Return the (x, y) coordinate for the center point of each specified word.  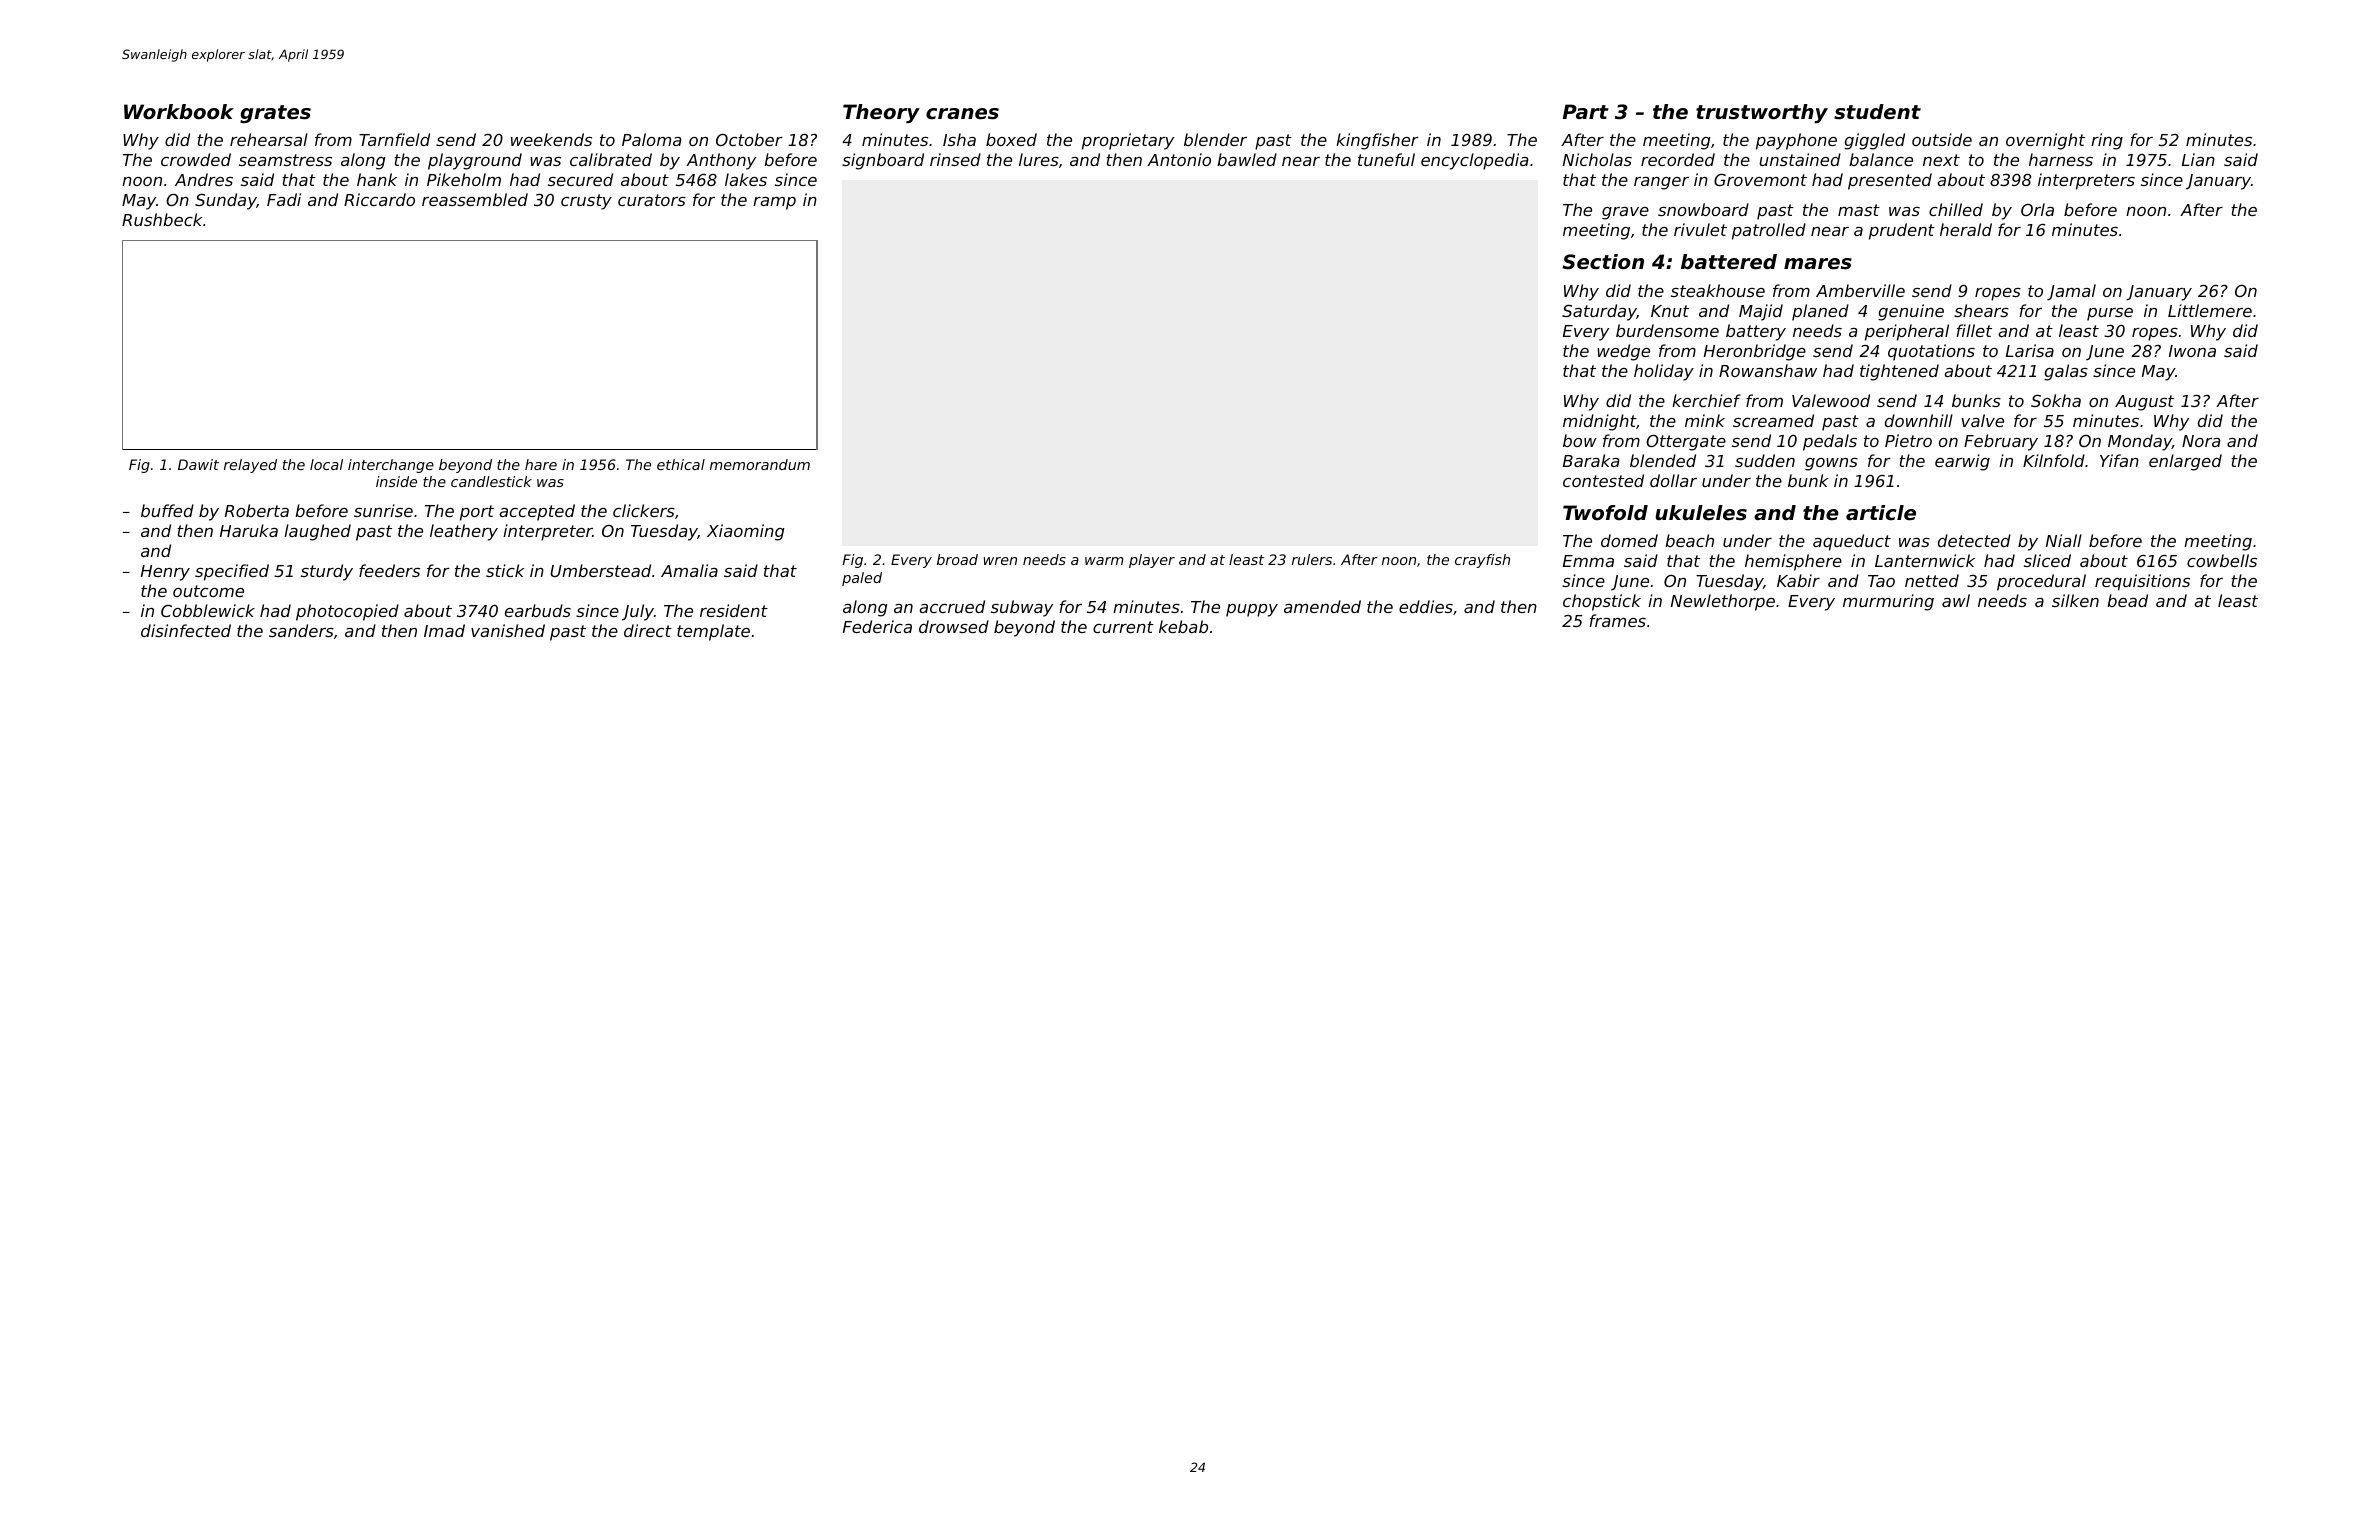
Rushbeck (162, 219)
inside (396, 481)
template (713, 632)
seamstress (285, 160)
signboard (883, 161)
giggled (1874, 141)
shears (1981, 310)
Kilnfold (2054, 460)
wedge (1623, 352)
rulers (1312, 559)
